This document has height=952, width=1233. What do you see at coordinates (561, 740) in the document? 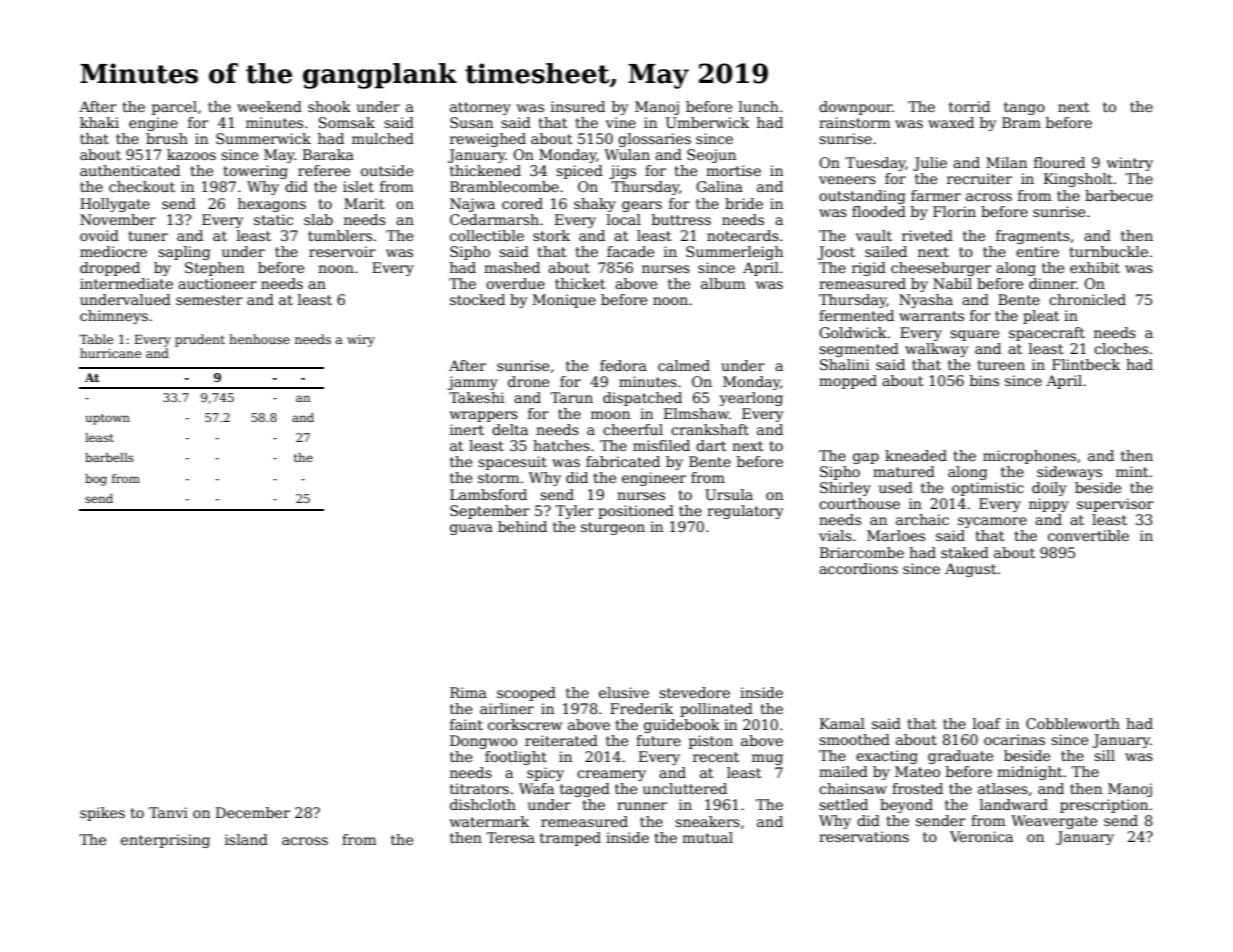
I see `reiterated` at bounding box center [561, 740].
